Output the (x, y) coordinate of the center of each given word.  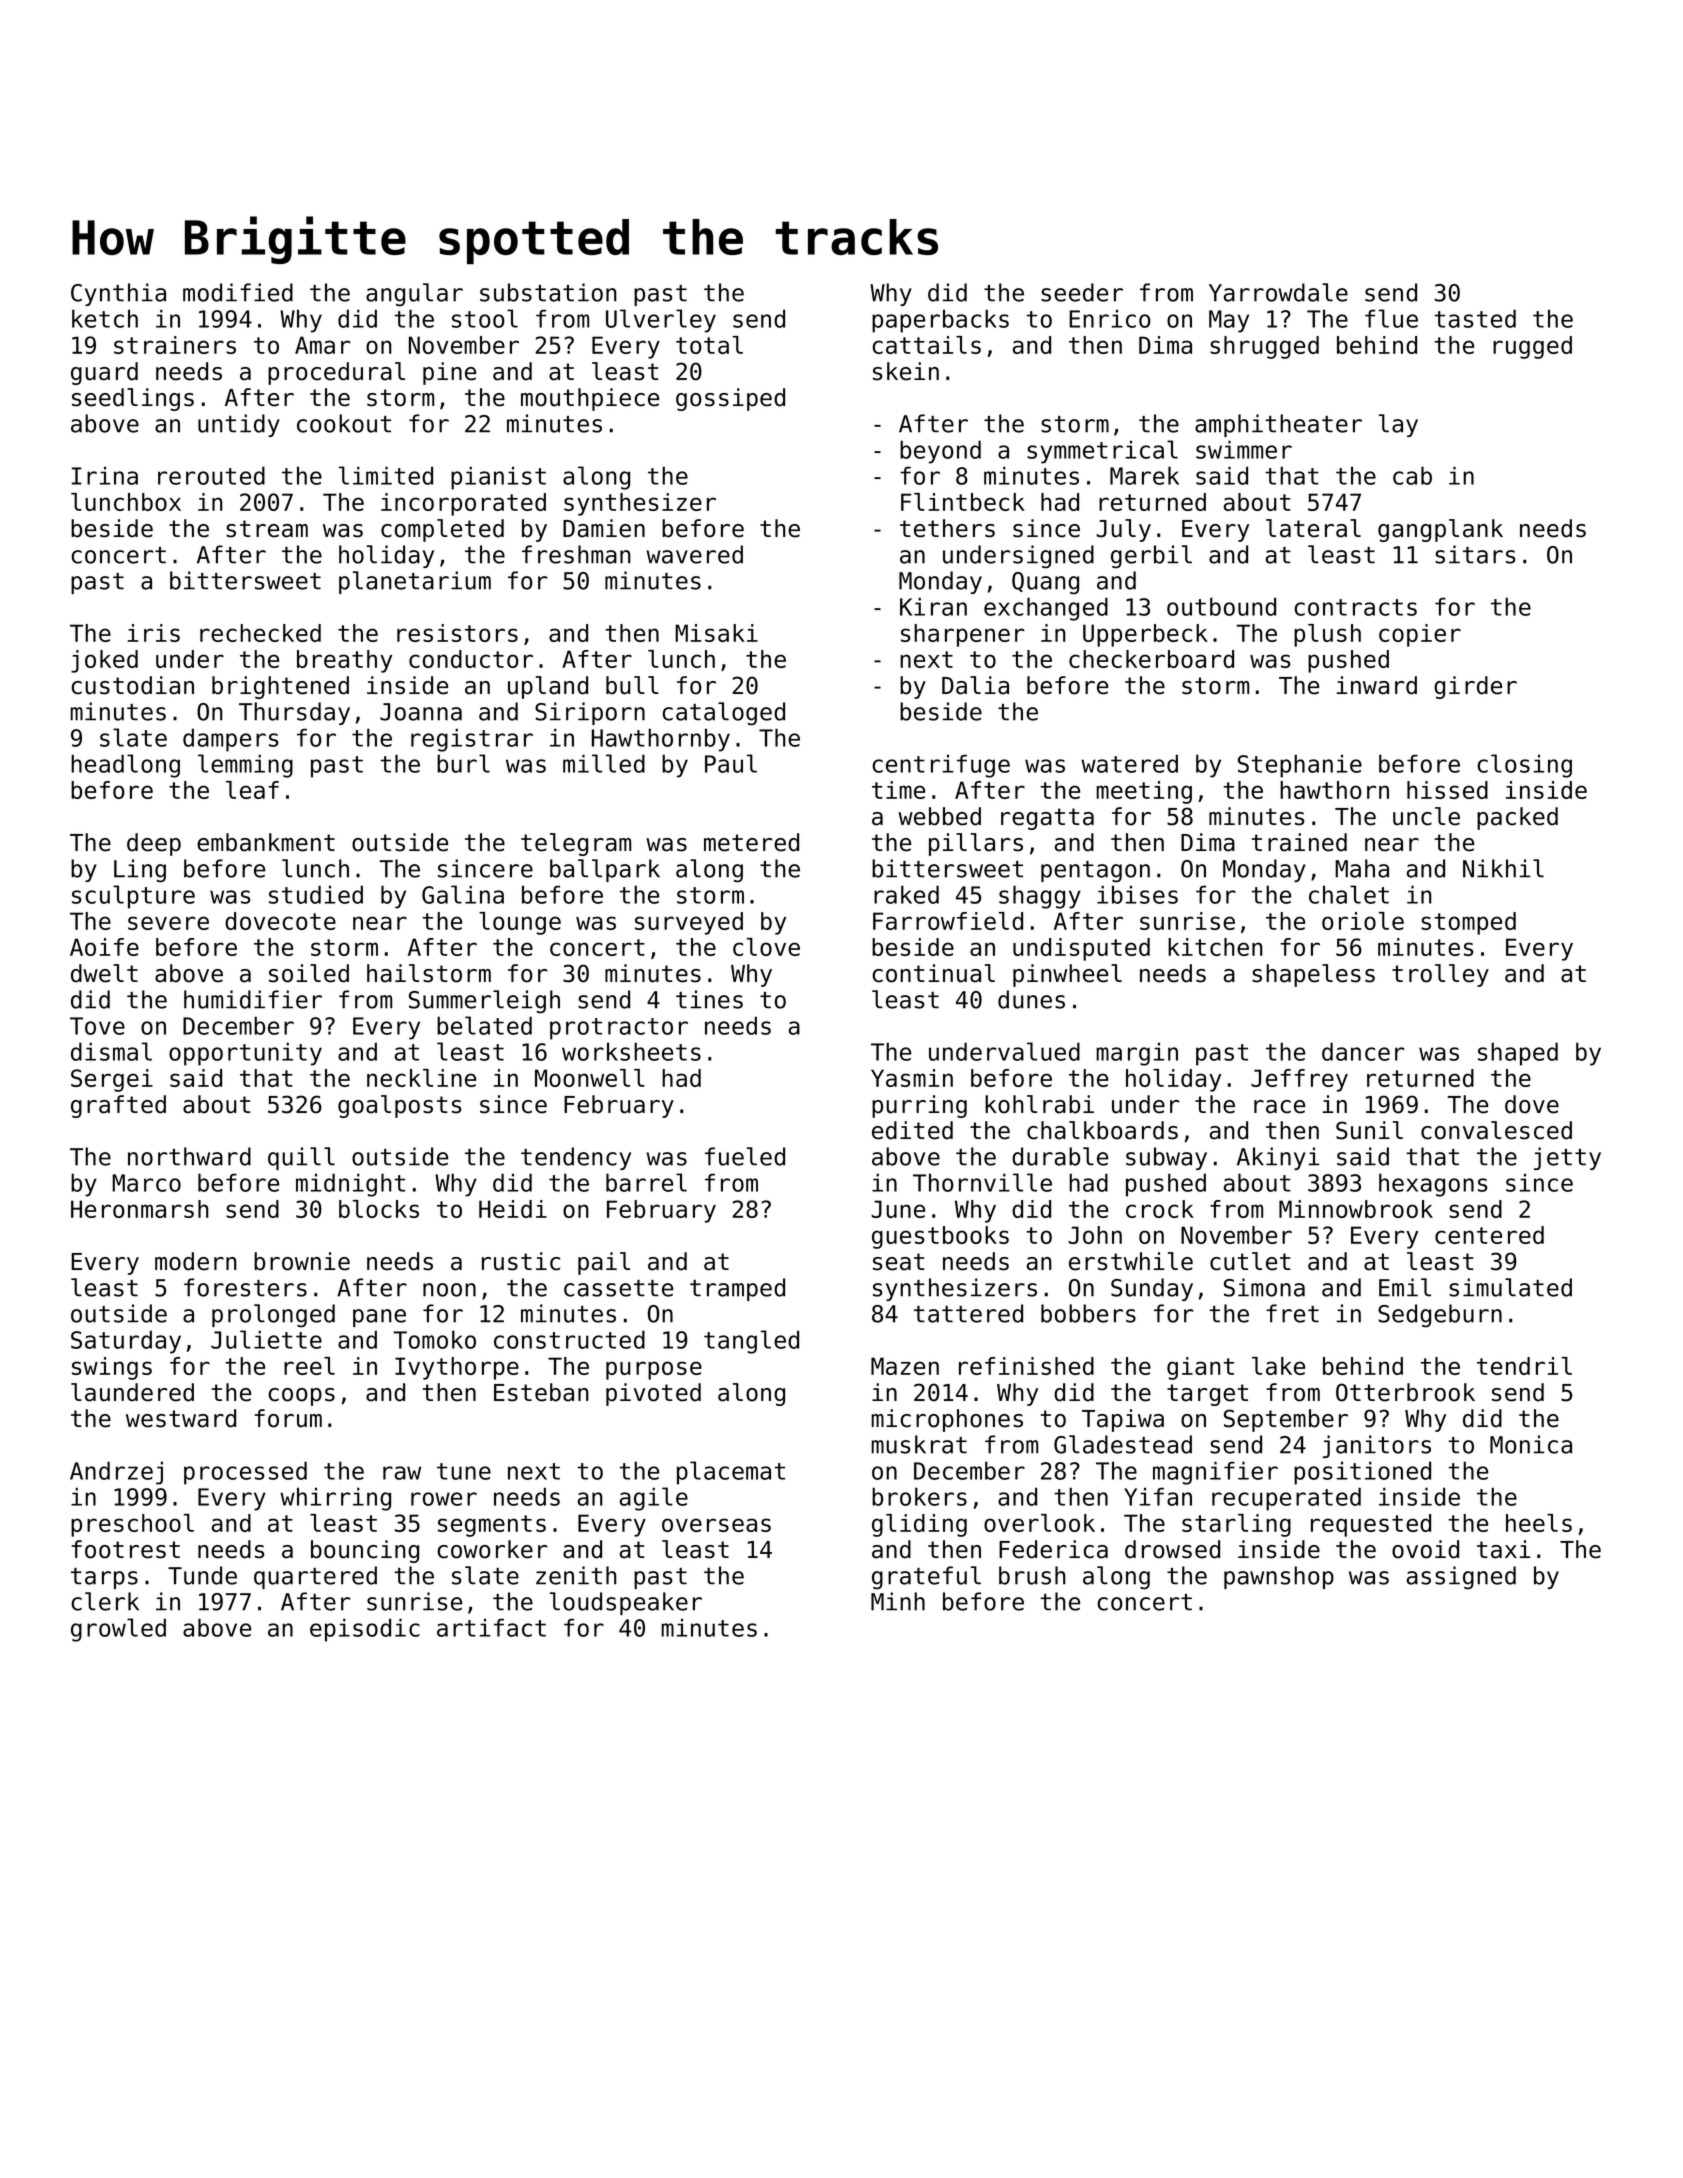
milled (604, 763)
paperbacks (940, 321)
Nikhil (1503, 868)
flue (1391, 318)
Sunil (1369, 1130)
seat (899, 1262)
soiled (309, 973)
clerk (105, 1601)
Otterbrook (1405, 1392)
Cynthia (118, 294)
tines (709, 999)
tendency (576, 1158)
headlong (125, 766)
